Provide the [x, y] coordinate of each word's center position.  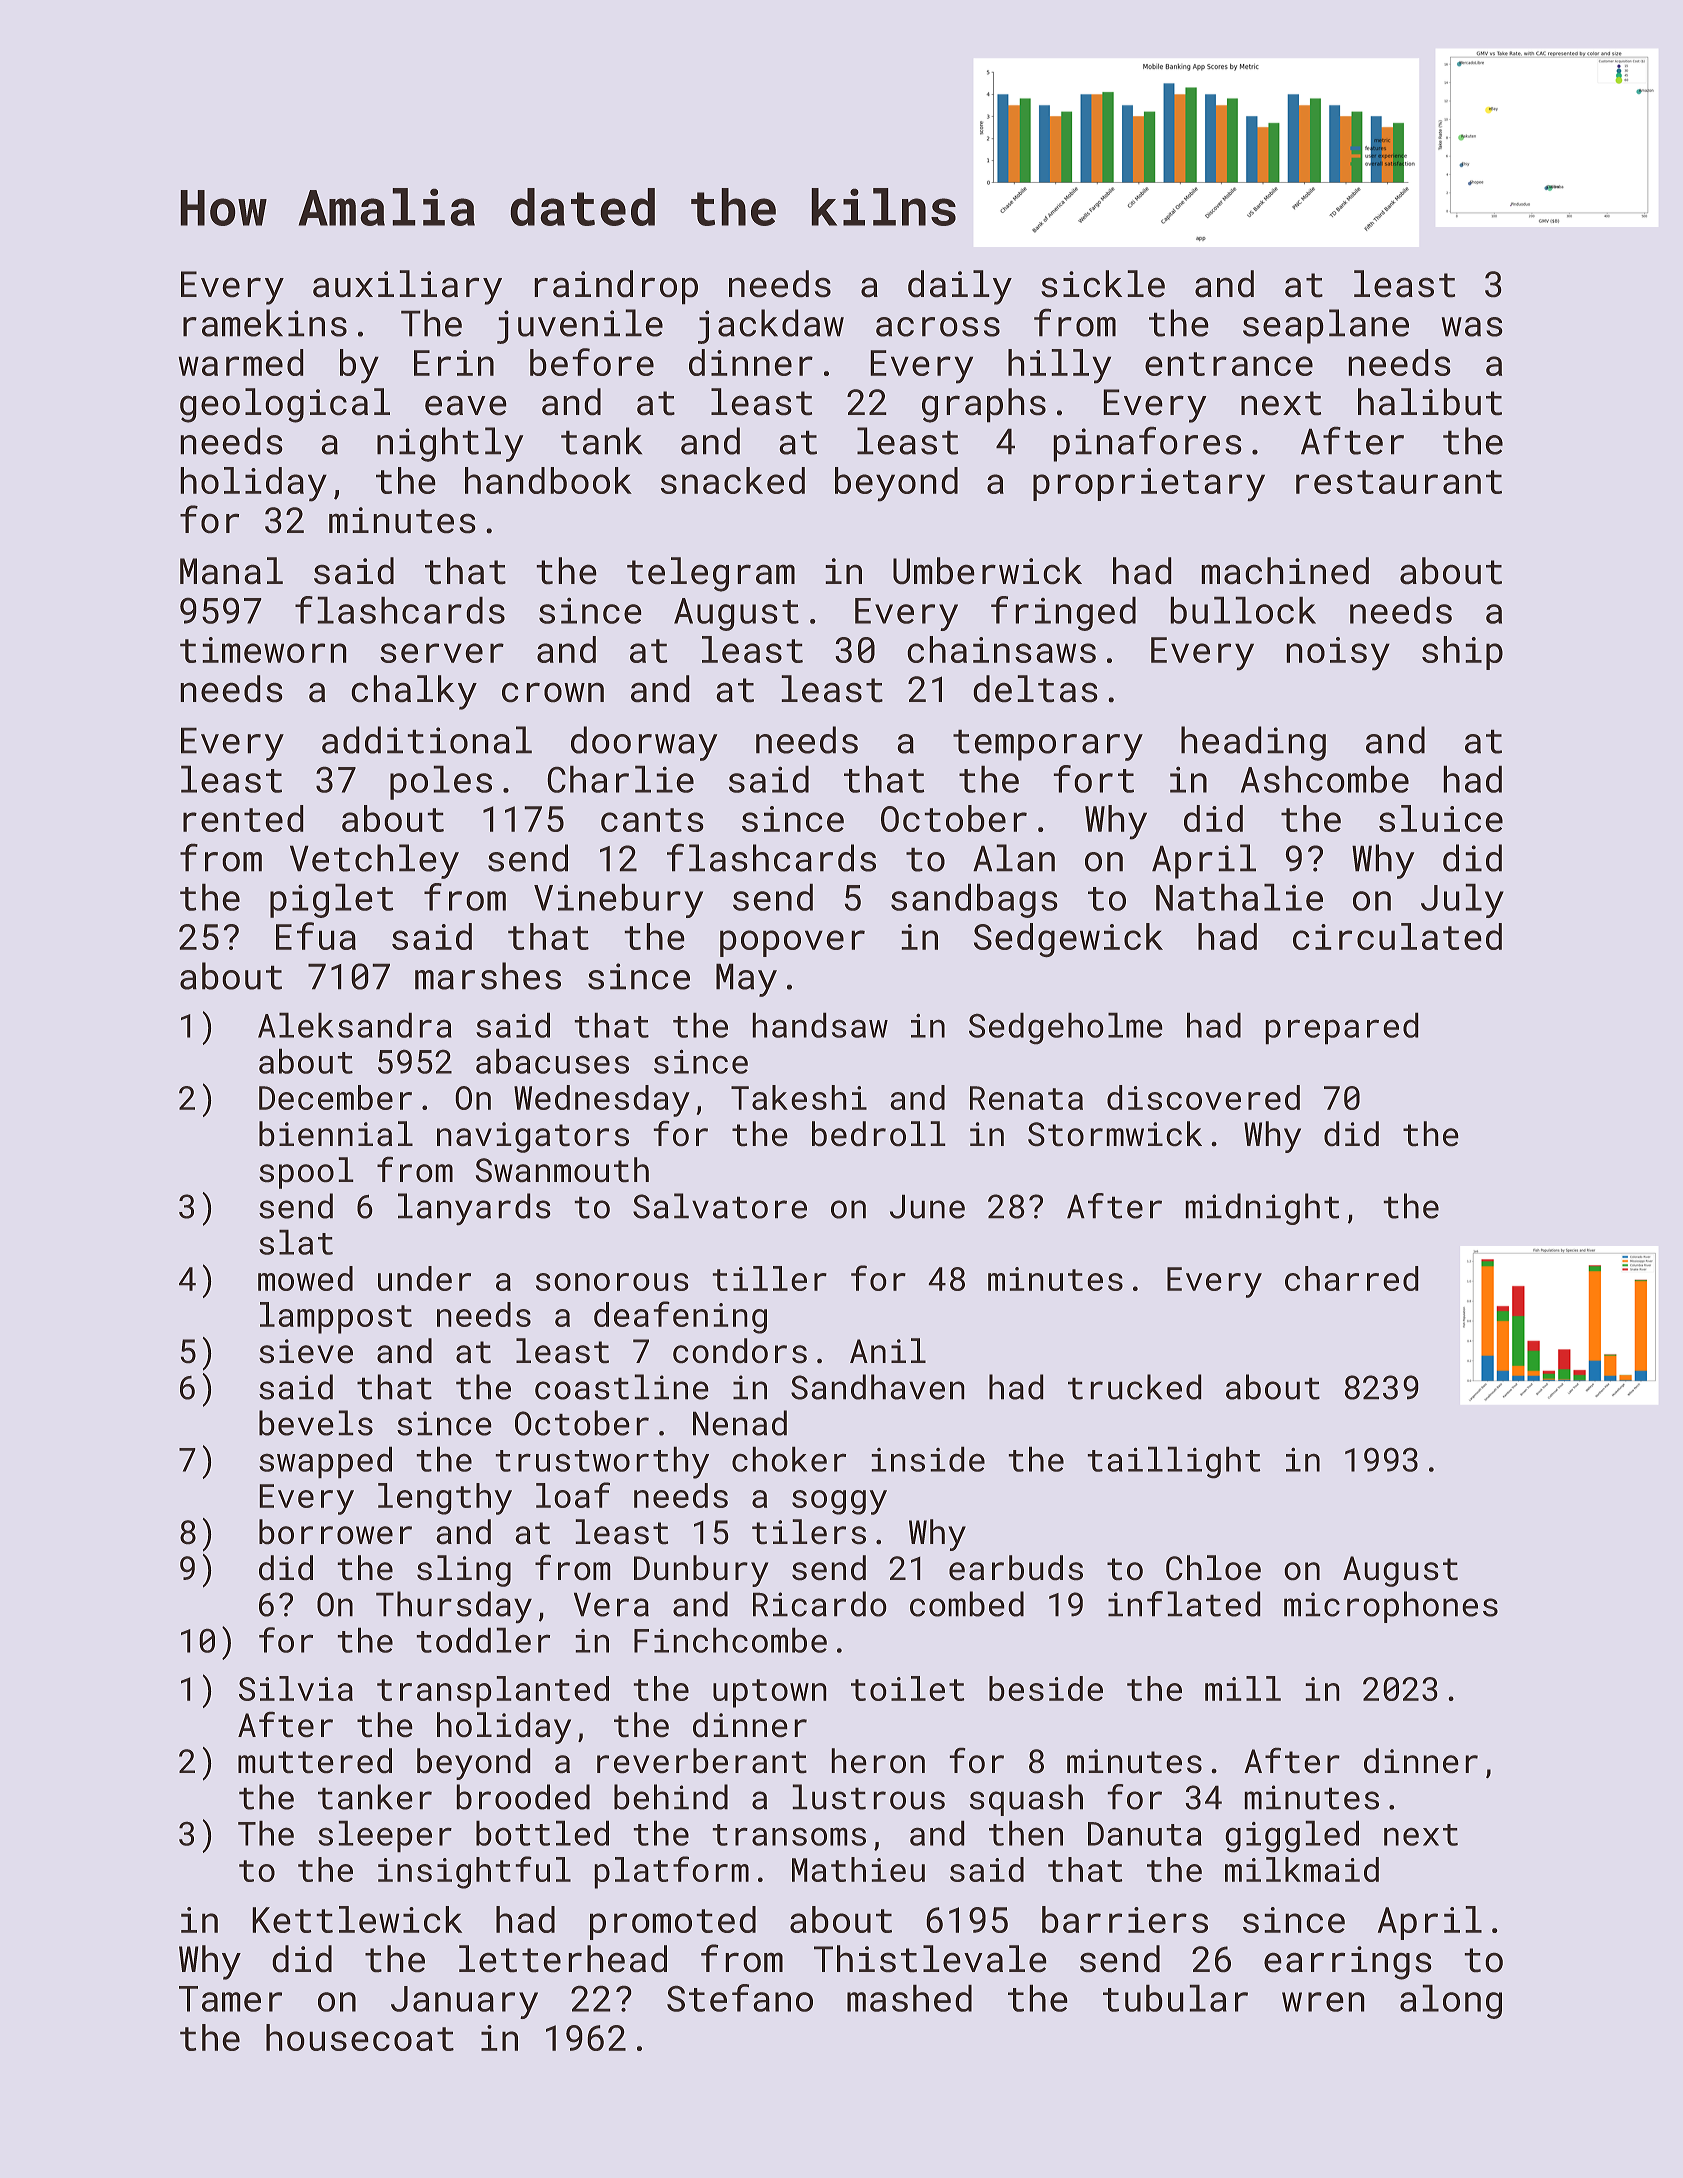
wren [1323, 2002]
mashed [909, 1998]
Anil [888, 1350]
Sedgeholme [1066, 1028]
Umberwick [987, 571]
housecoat [360, 2037]
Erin [454, 363]
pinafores [1147, 444]
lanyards [474, 1209]
